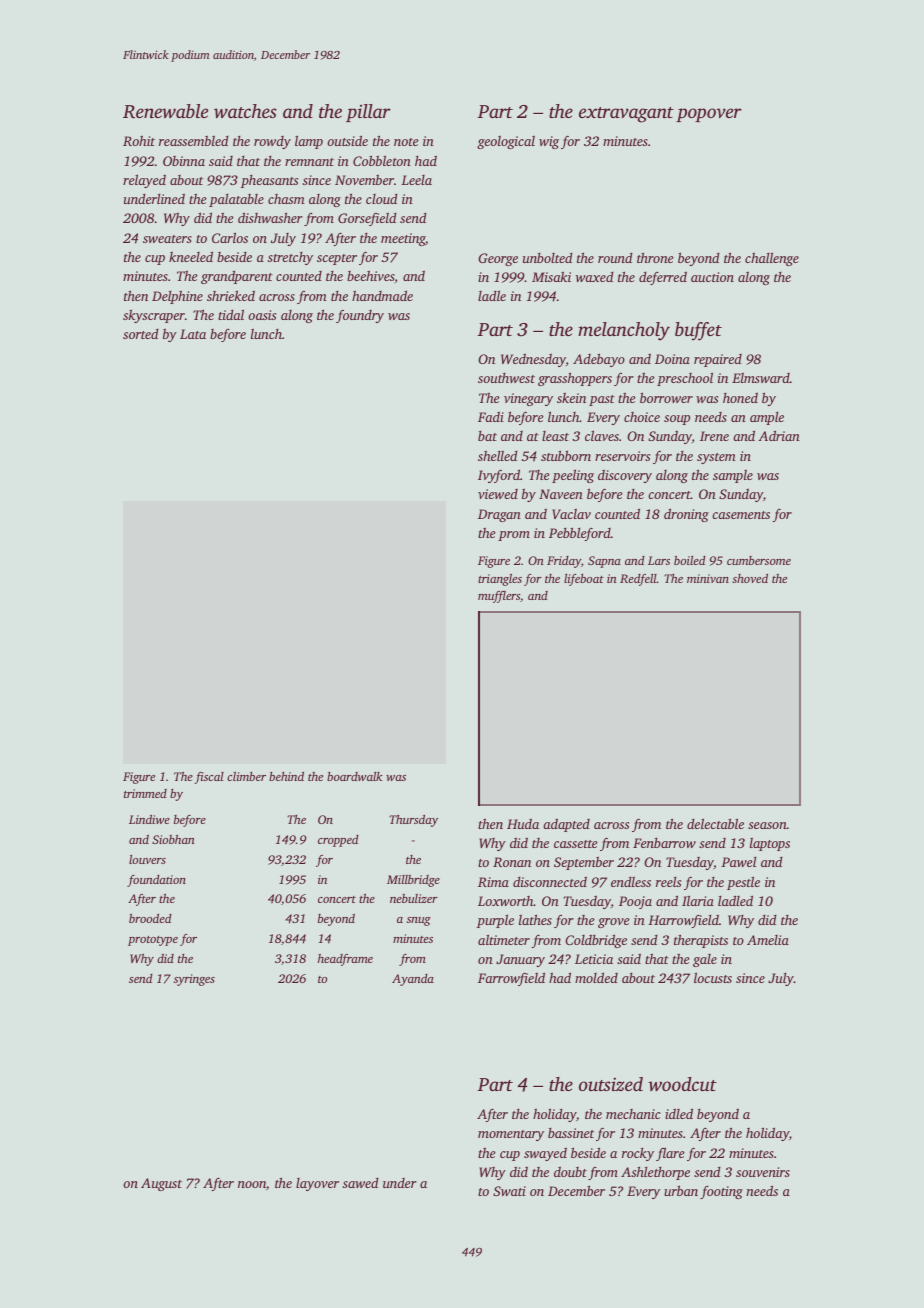 The image size is (924, 1308). What do you see at coordinates (709, 115) in the screenshot?
I see `popover` at bounding box center [709, 115].
